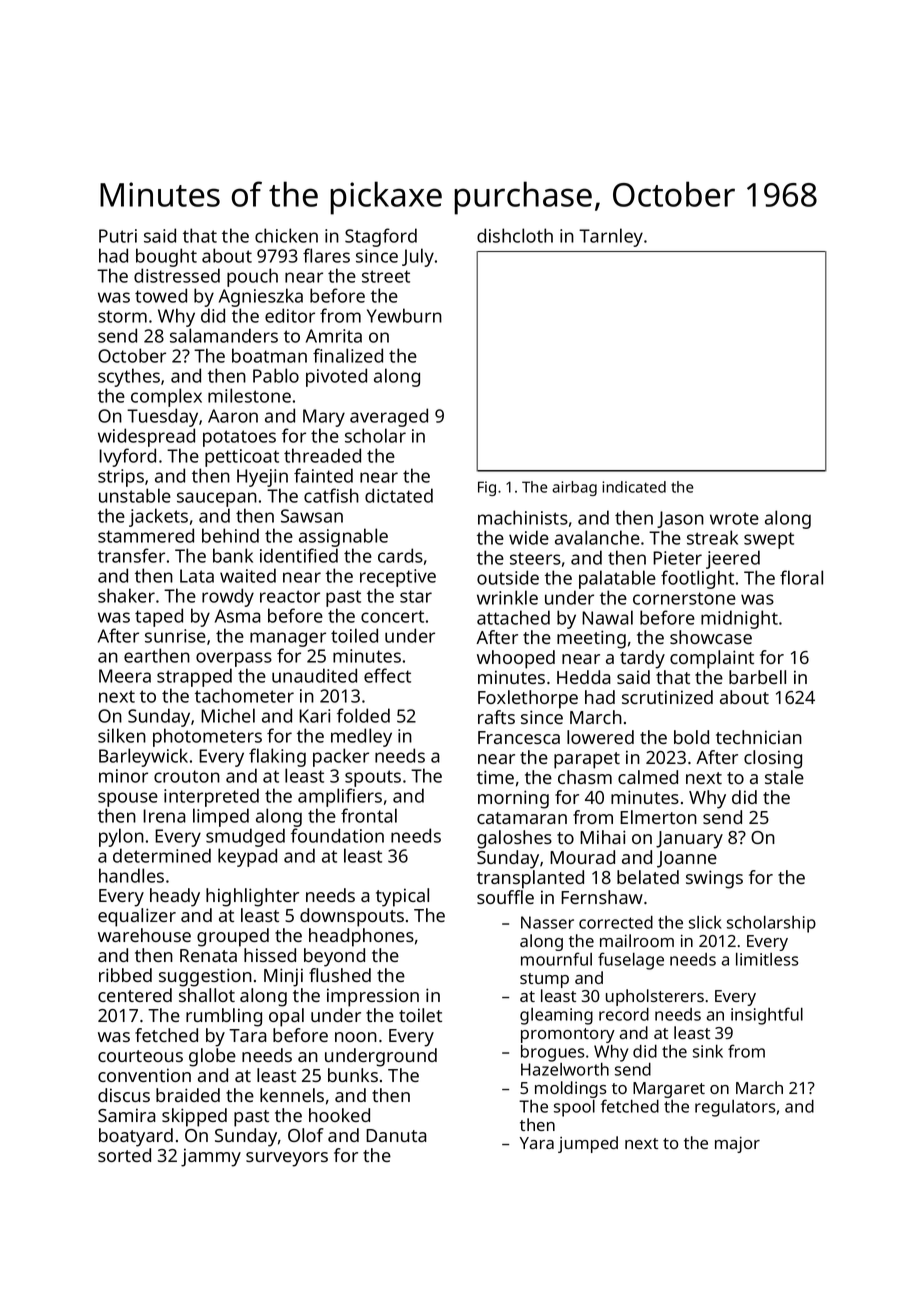  I want to click on January, so click(689, 840).
